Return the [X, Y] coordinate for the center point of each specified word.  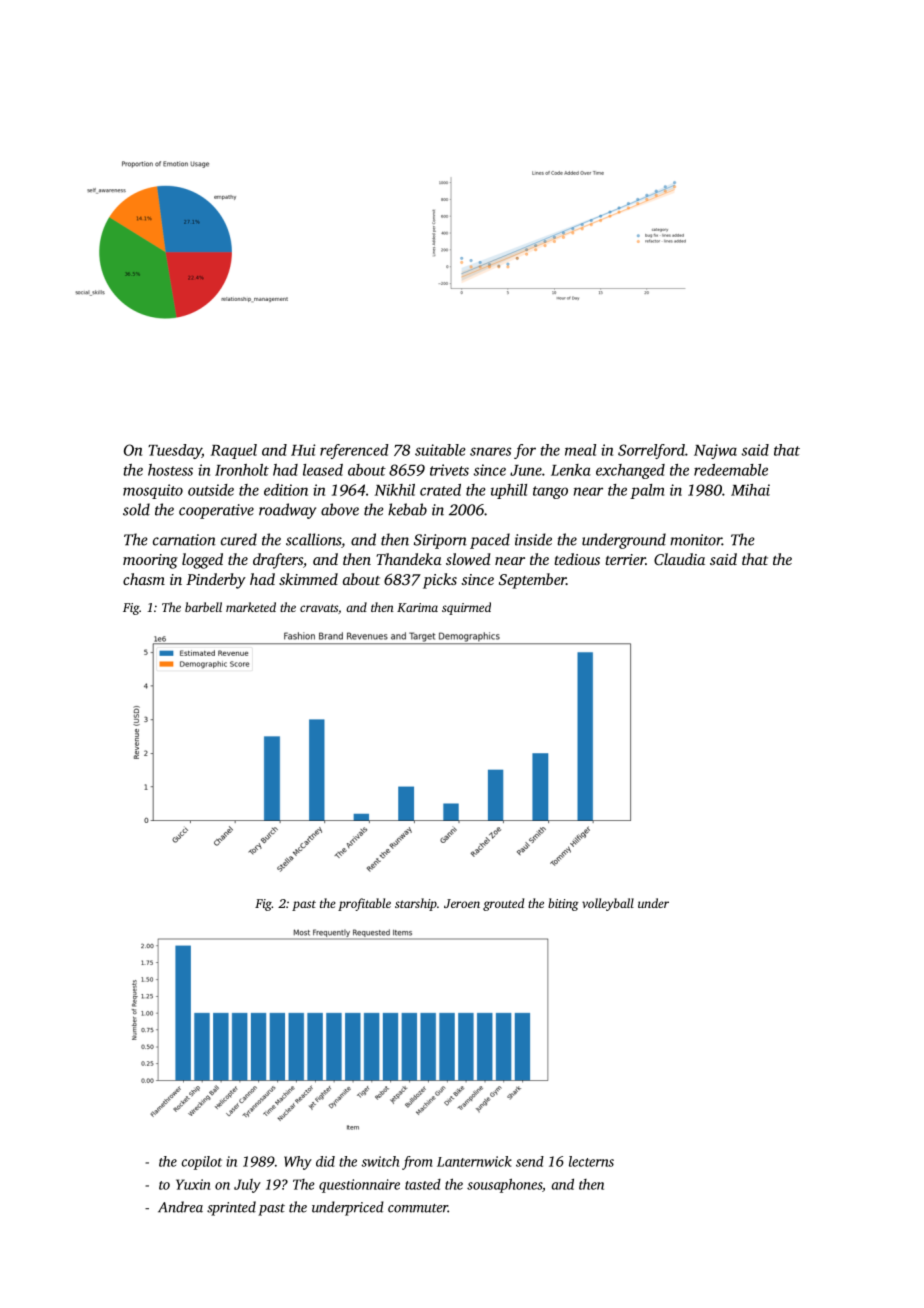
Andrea [180, 1207]
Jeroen [462, 903]
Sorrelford [651, 451]
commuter [418, 1208]
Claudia [679, 559]
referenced [354, 451]
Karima [417, 607]
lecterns [591, 1161]
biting [563, 904]
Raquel [234, 451]
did [325, 1161]
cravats [319, 608]
